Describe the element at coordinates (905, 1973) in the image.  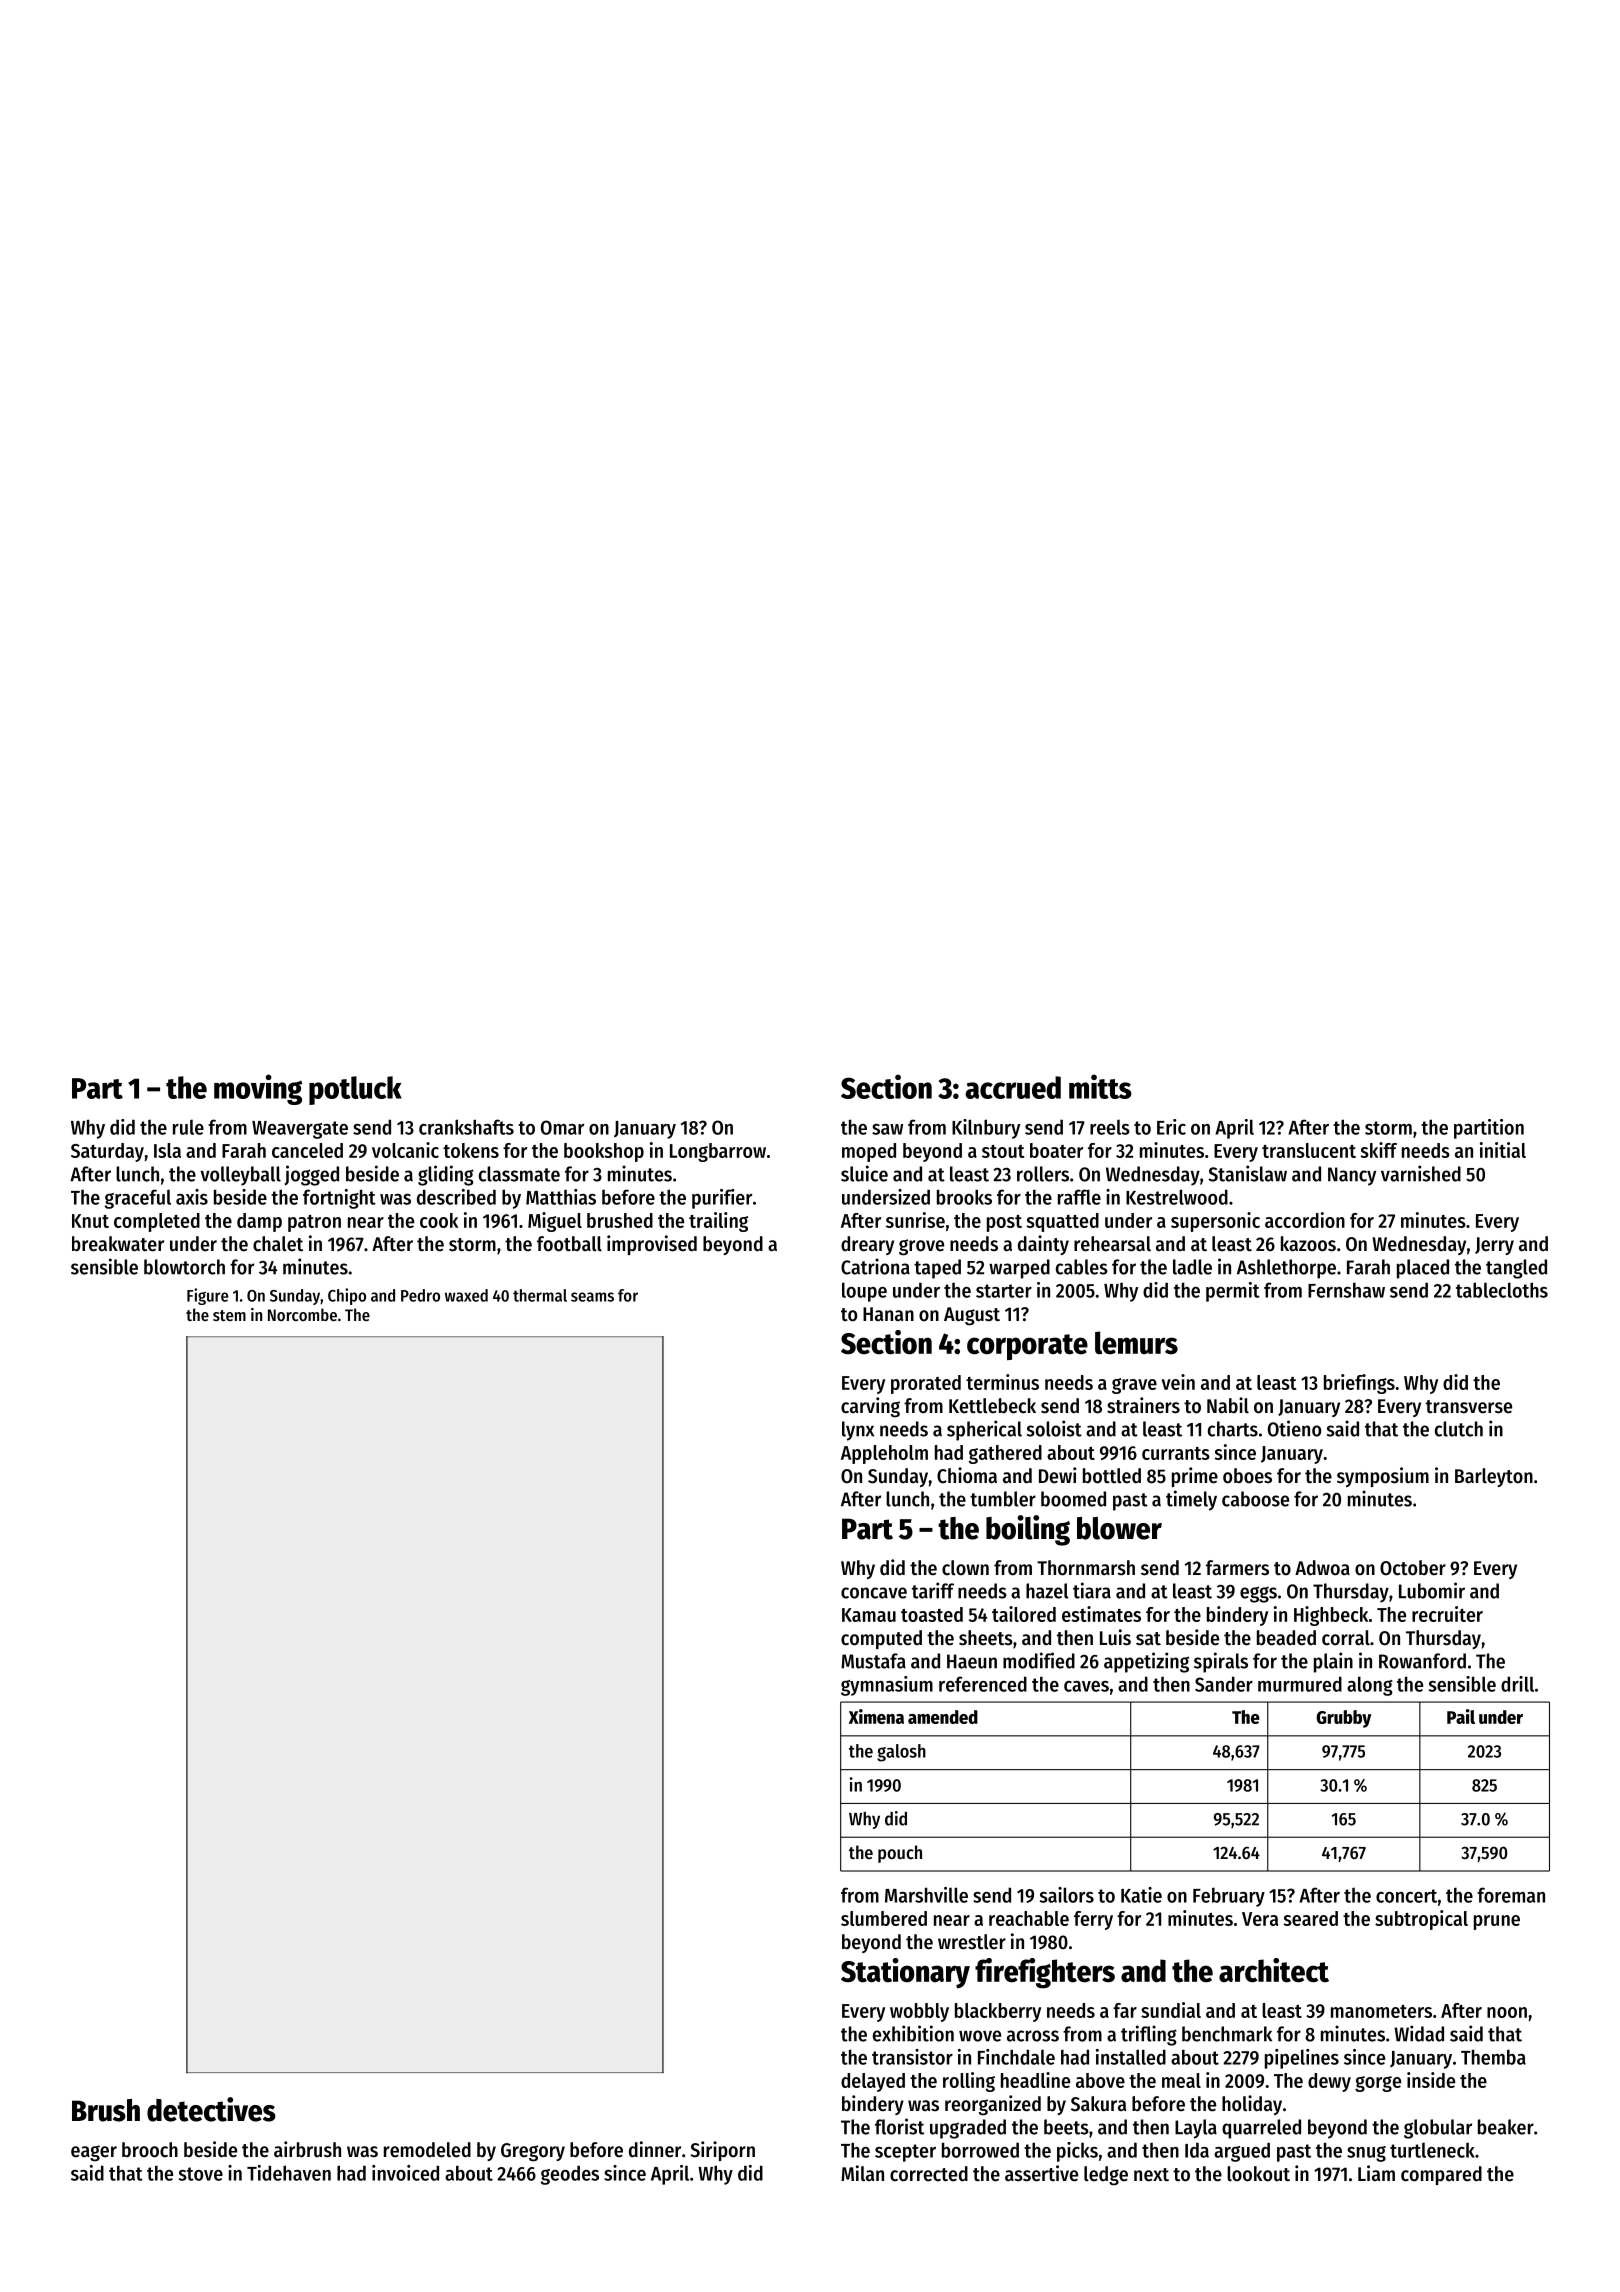
I see `Stationary` at that location.
